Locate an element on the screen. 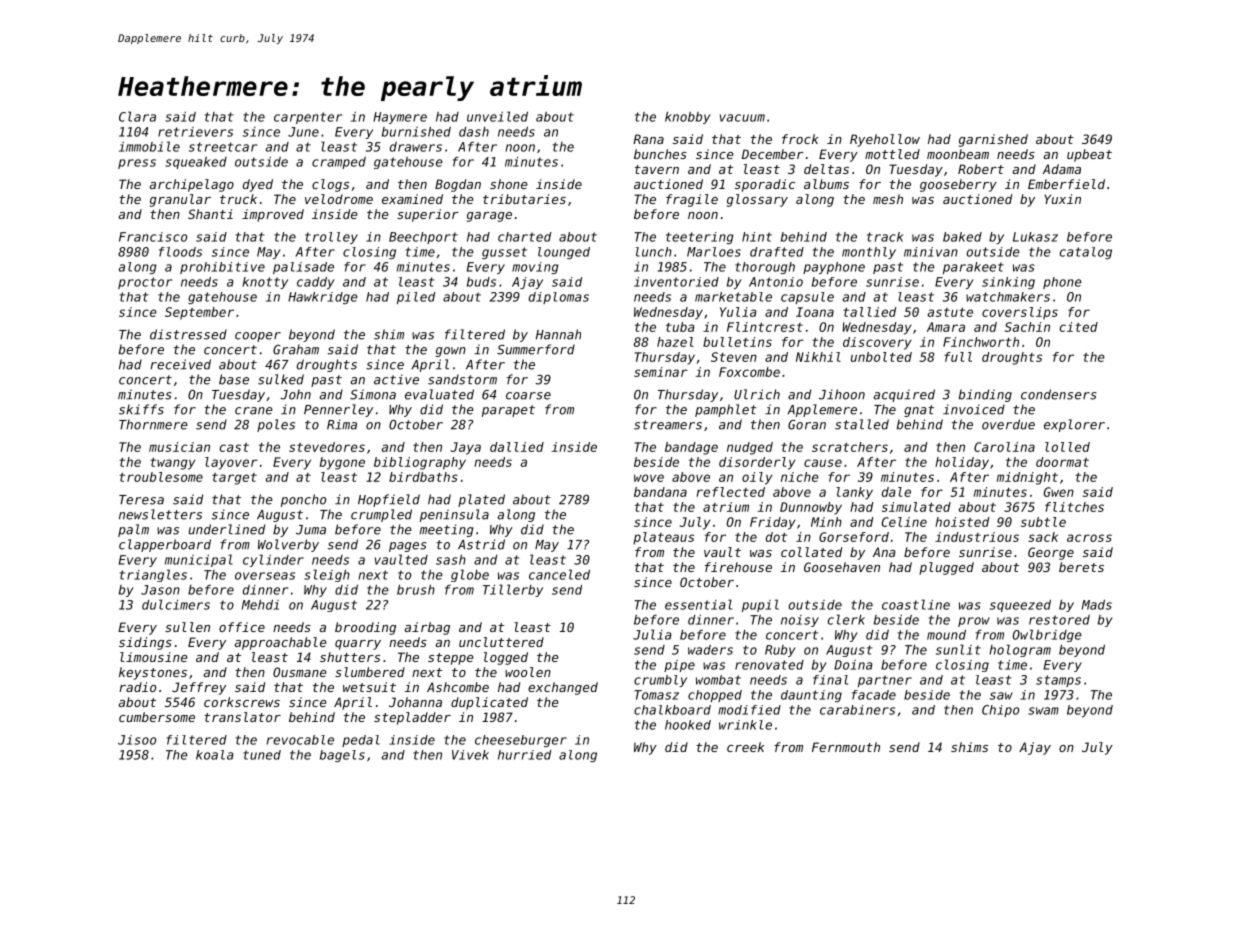 The image size is (1233, 952). immobile is located at coordinates (149, 146).
